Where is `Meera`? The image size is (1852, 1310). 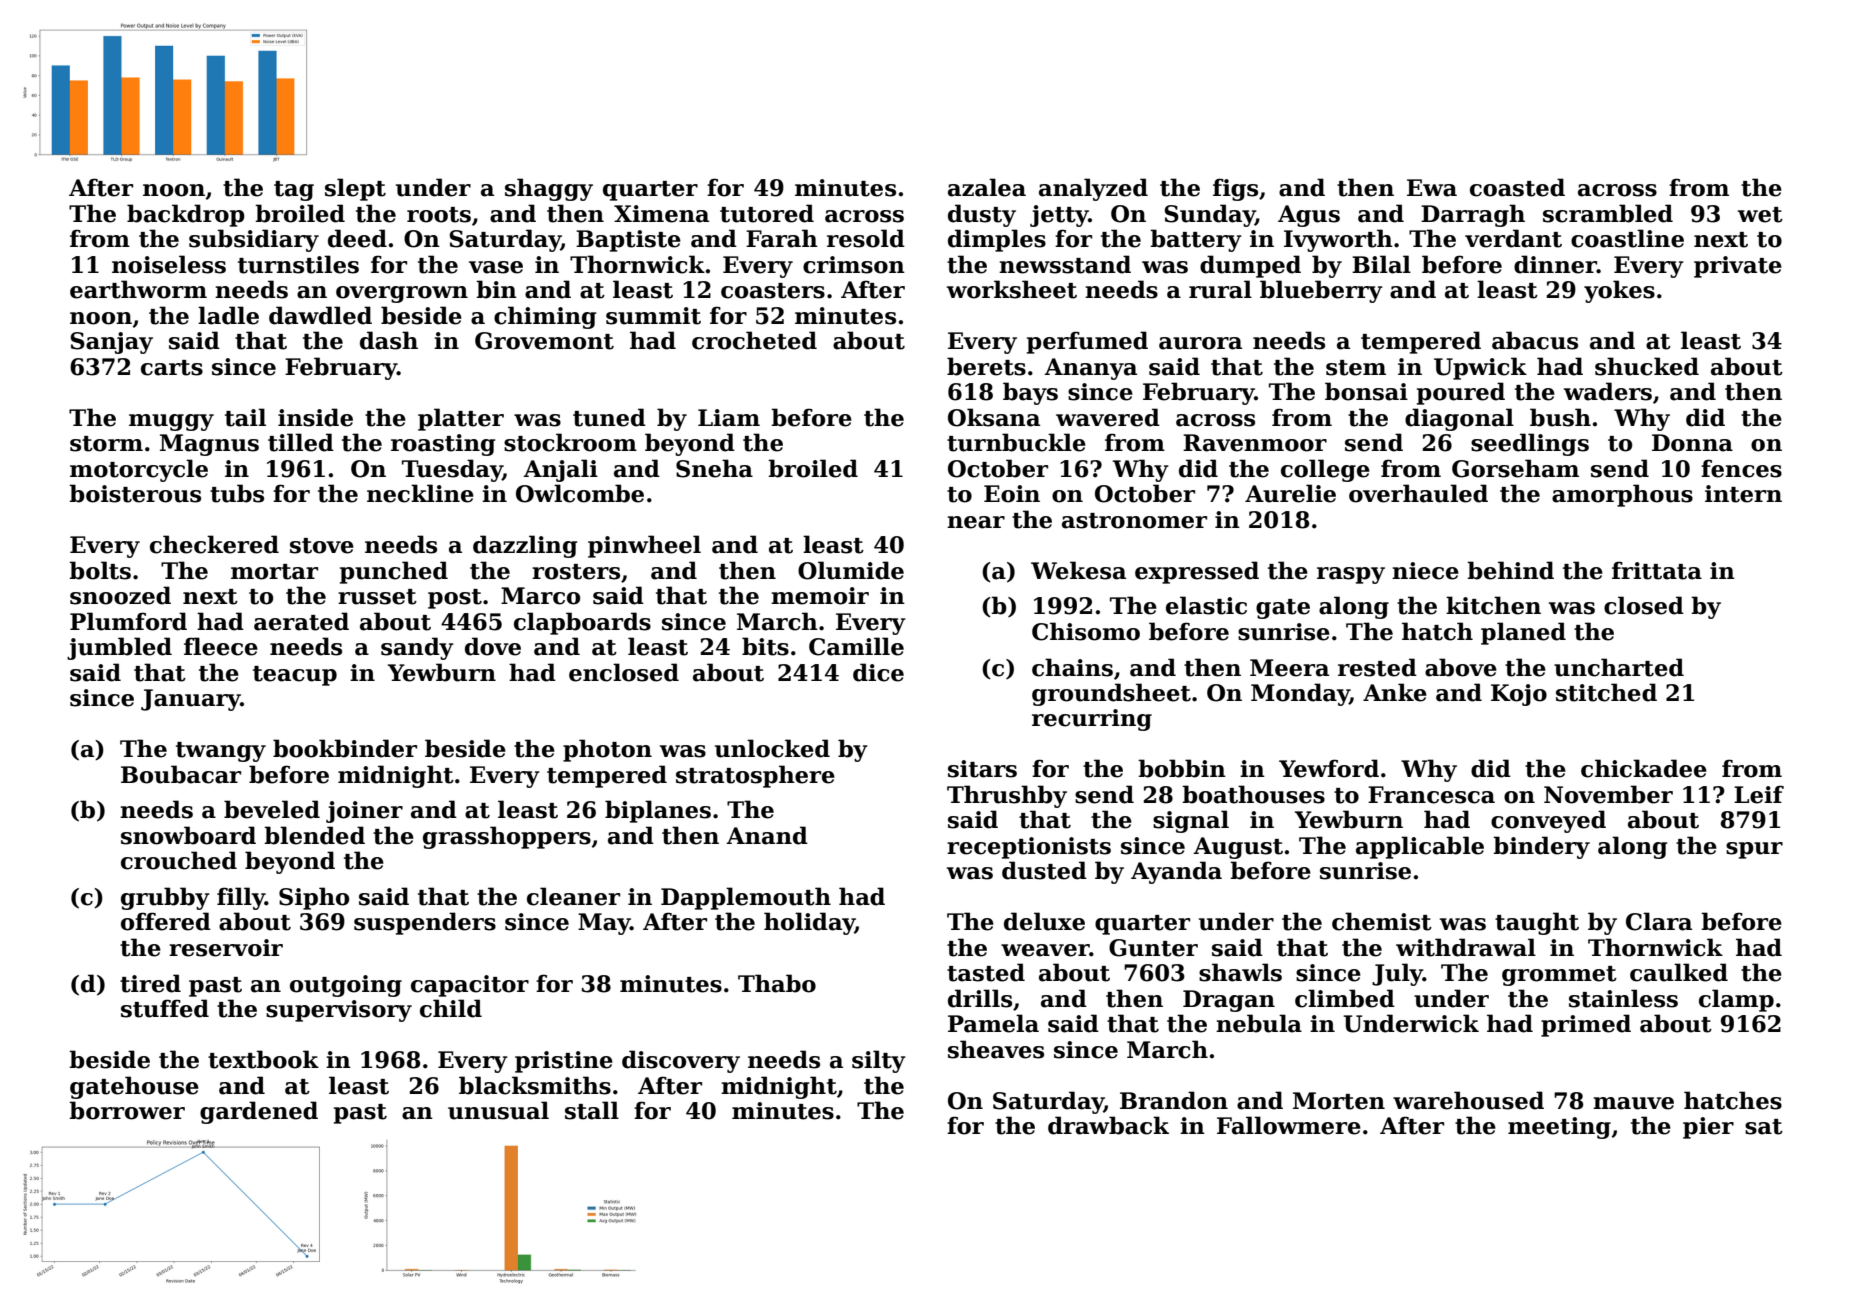 Meera is located at coordinates (1289, 668).
